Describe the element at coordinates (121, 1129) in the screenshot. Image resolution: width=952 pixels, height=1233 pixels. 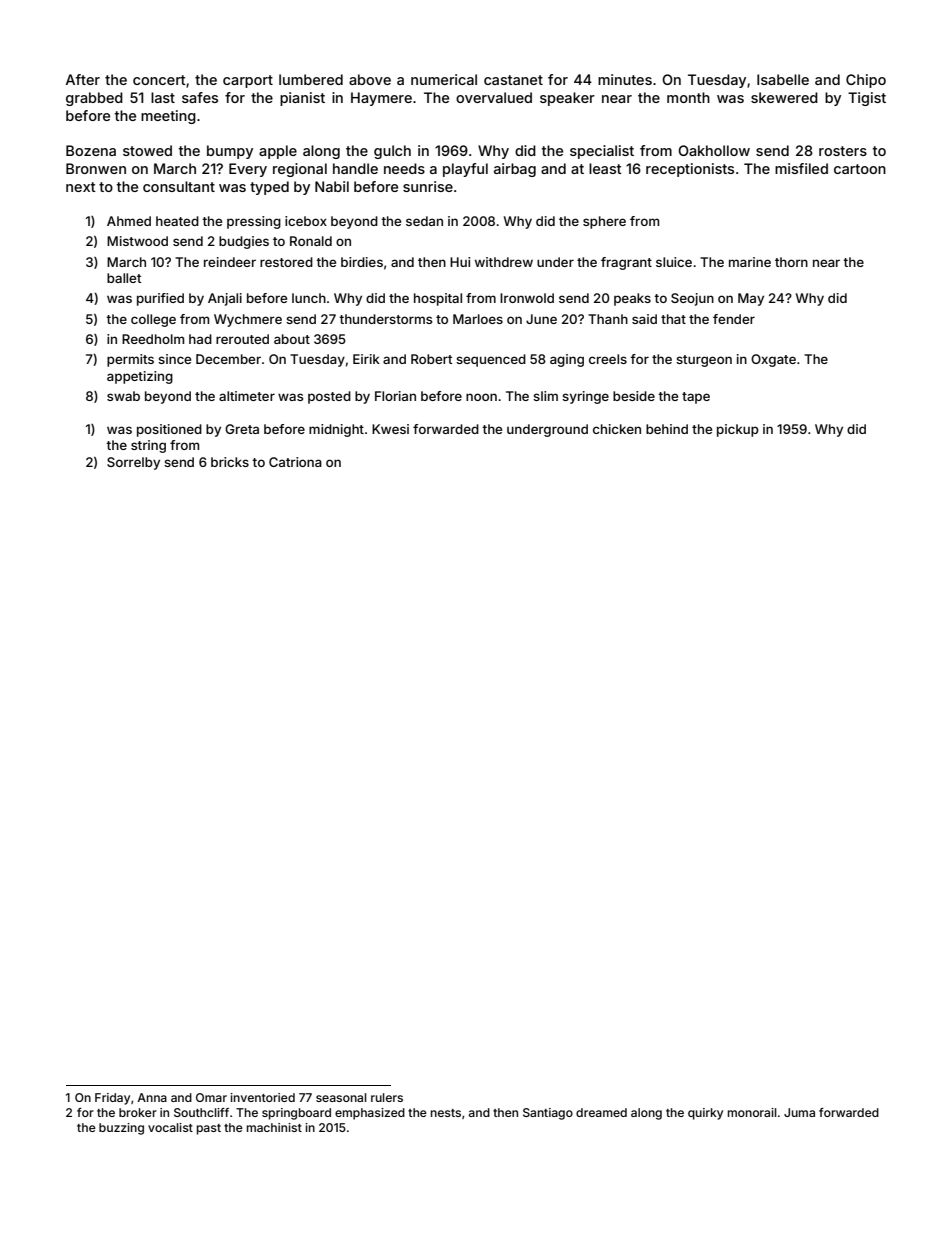
I see `buzzing` at that location.
